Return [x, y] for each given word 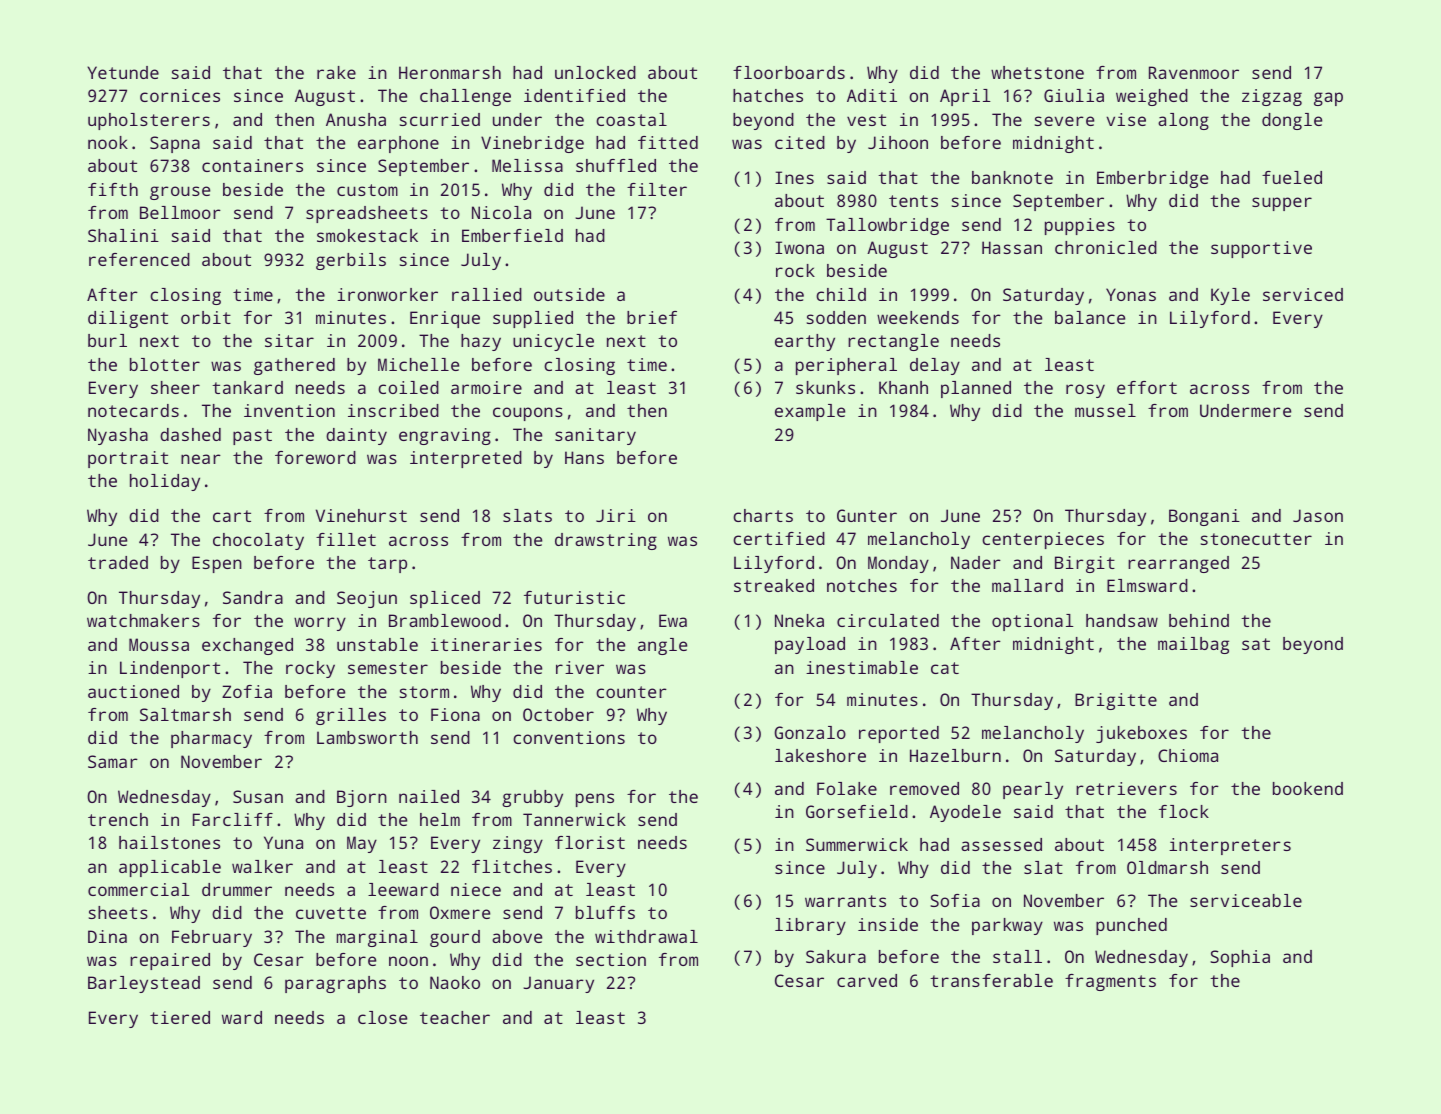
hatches [768, 95]
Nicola [501, 212]
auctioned [133, 691]
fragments [1110, 982]
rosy [1085, 391]
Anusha [356, 119]
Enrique [445, 319]
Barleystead [144, 984]
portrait [128, 459]
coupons [528, 414]
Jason [1318, 515]
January [558, 984]
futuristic [574, 597]
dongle [1292, 121]
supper [1282, 204]
